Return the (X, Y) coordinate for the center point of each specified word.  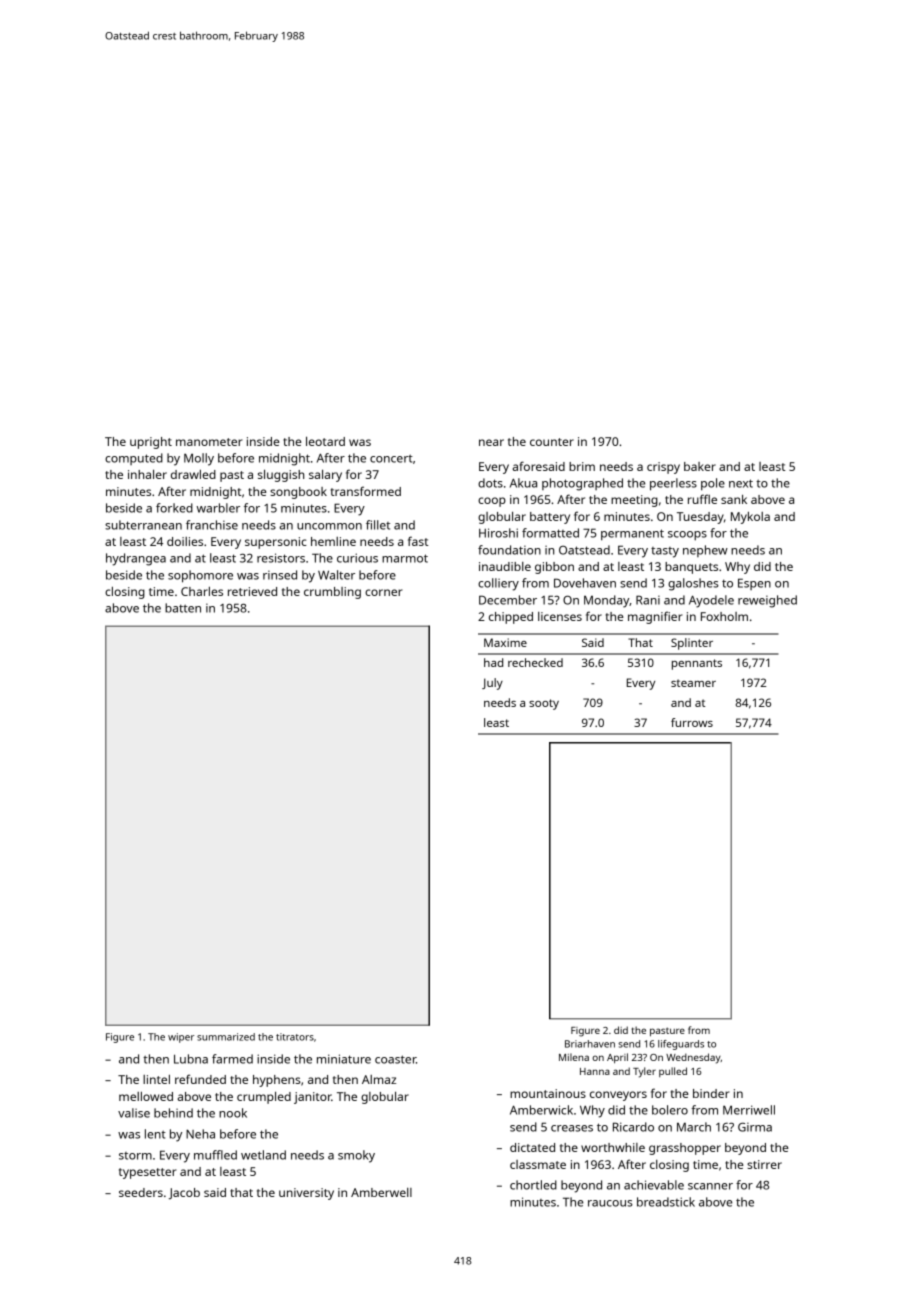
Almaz (379, 1079)
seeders (141, 1192)
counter (552, 442)
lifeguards (681, 1045)
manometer (209, 442)
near (491, 442)
